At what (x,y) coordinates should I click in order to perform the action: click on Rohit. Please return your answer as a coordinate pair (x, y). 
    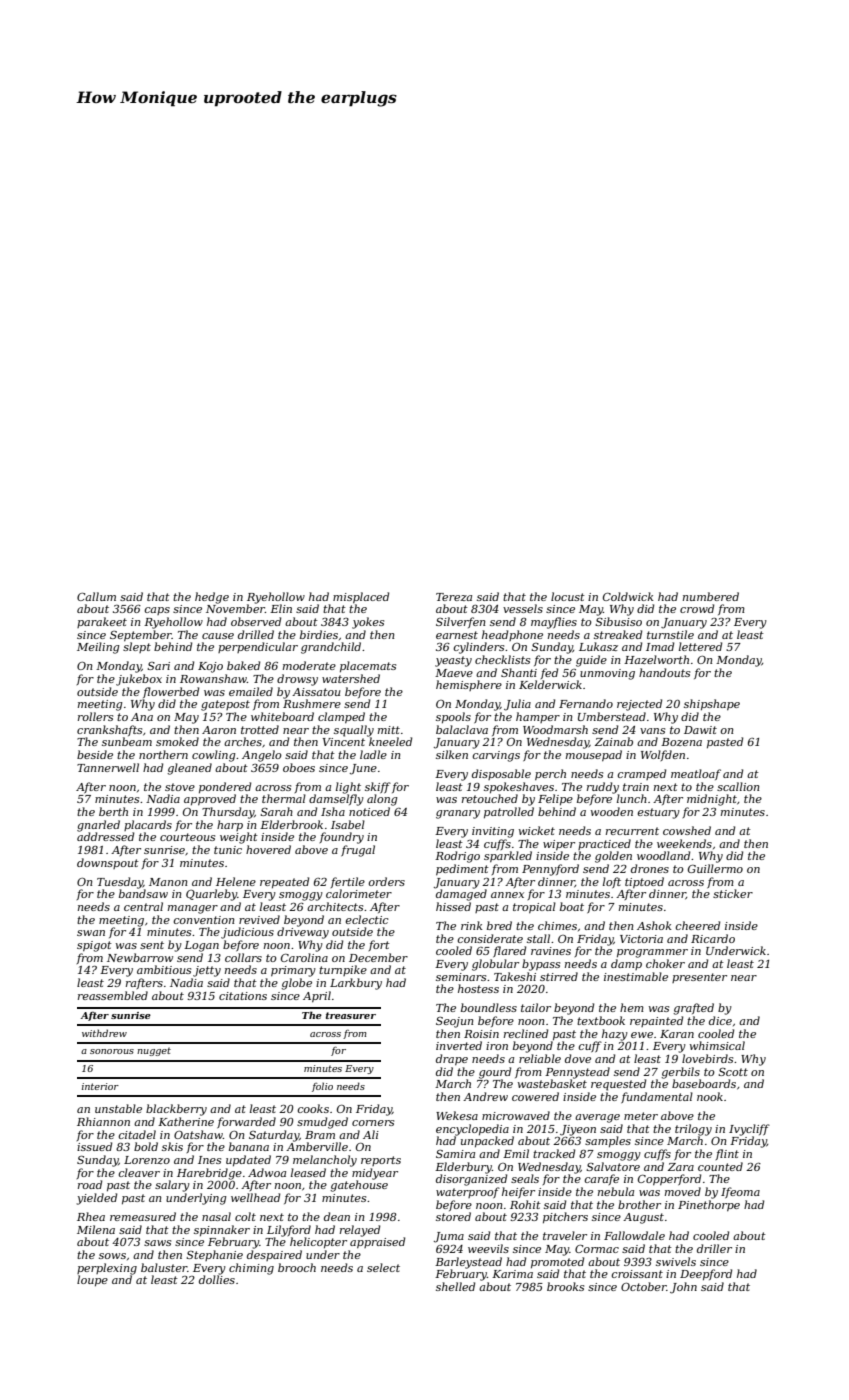
    Looking at the image, I should click on (525, 1204).
